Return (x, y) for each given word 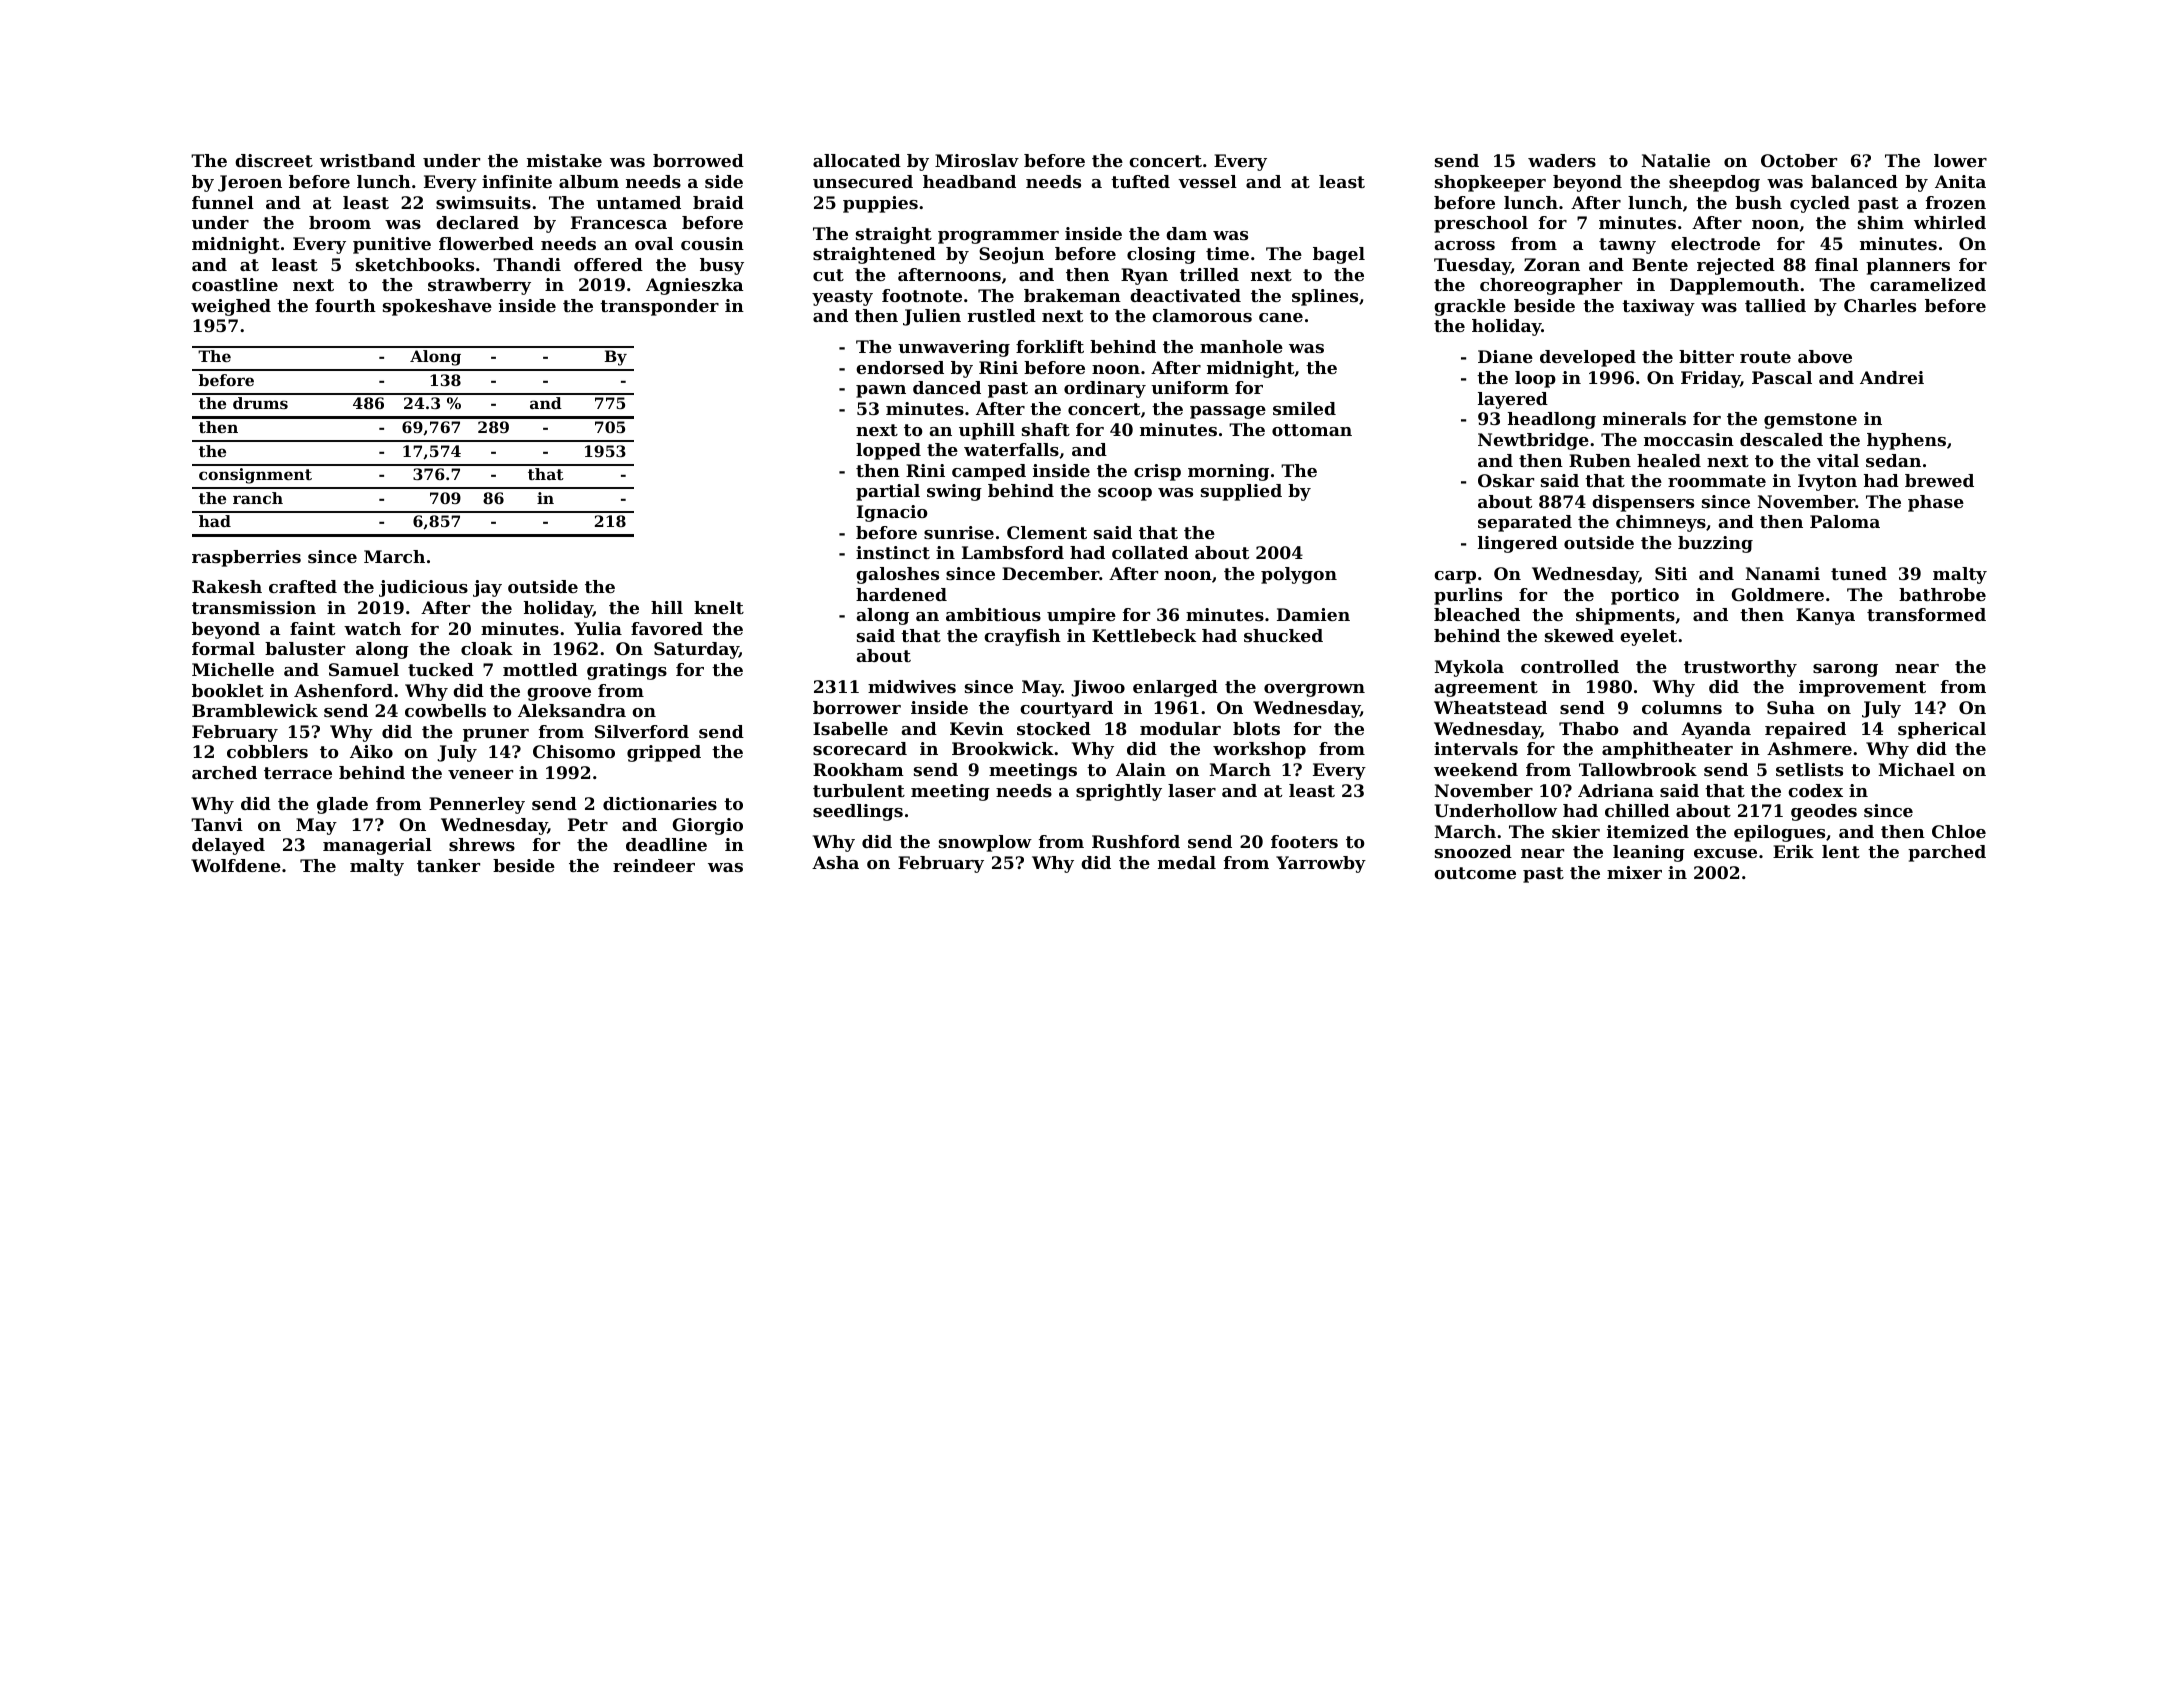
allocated (857, 160)
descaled (1781, 439)
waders (1562, 160)
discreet (274, 160)
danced (947, 387)
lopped (888, 451)
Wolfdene (236, 865)
